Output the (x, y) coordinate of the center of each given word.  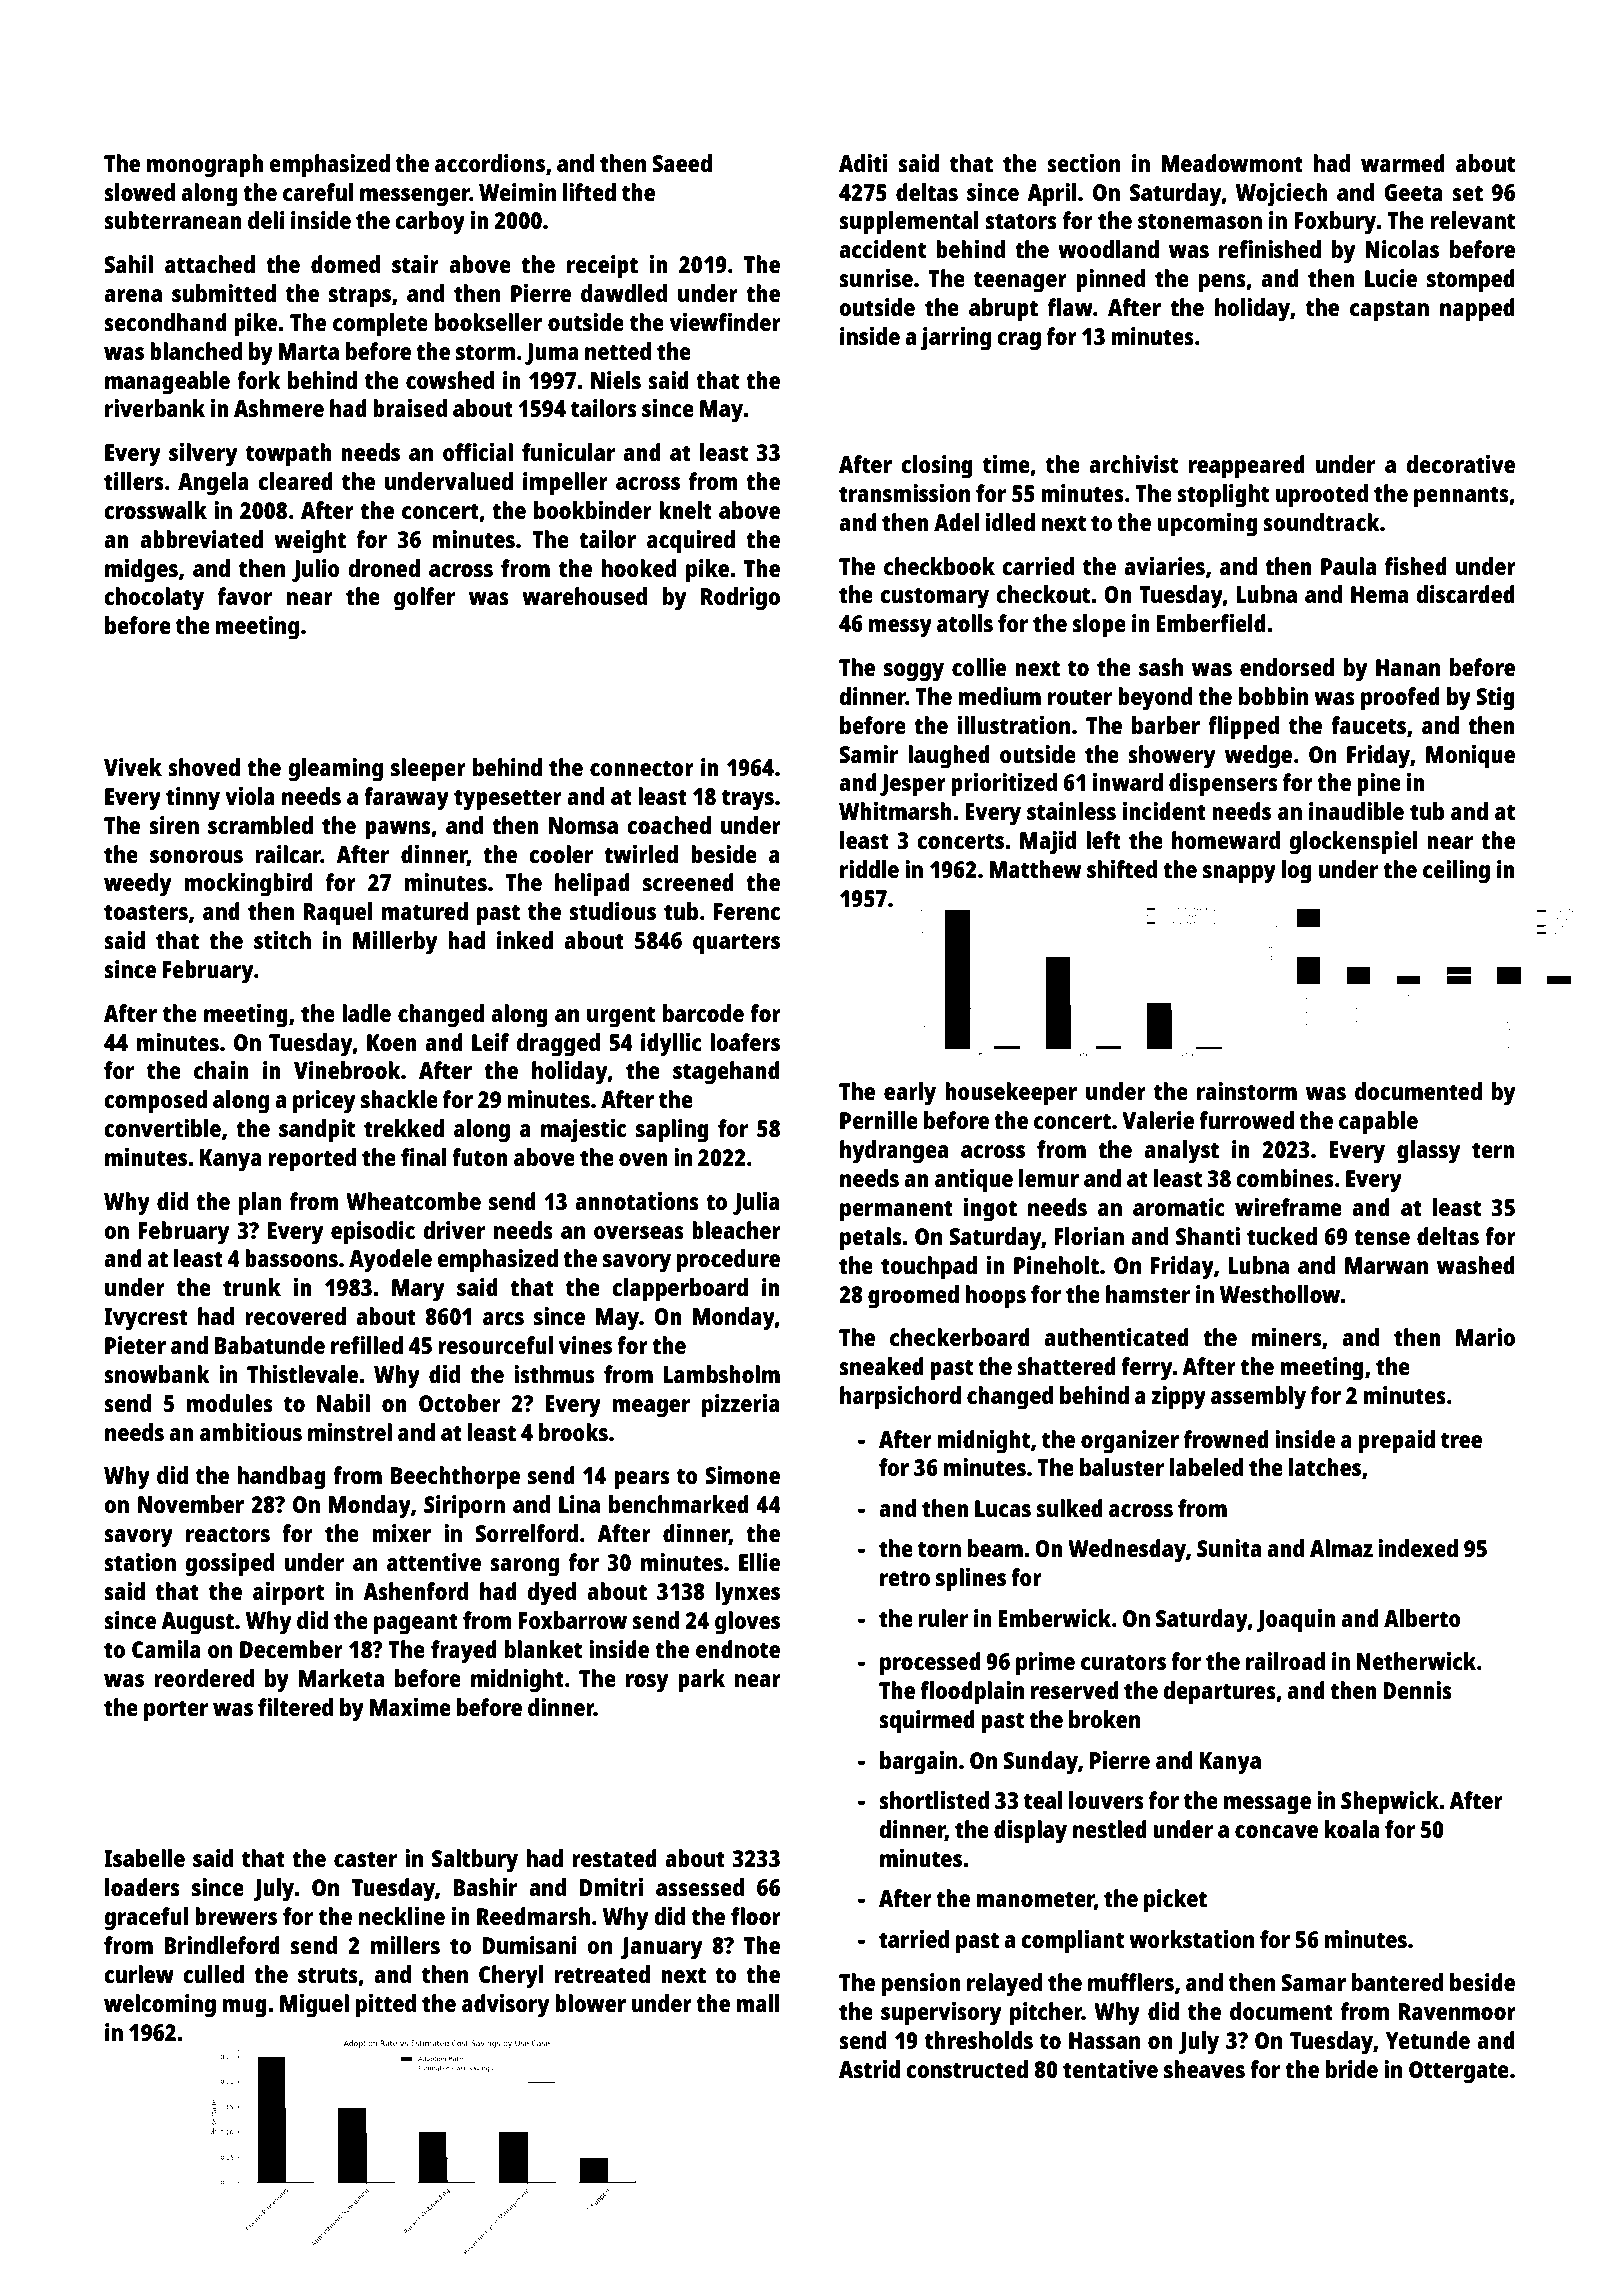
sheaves (1204, 2069)
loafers (745, 1042)
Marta (308, 351)
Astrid (869, 2069)
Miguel (314, 2006)
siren (174, 825)
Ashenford (415, 1591)
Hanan (1408, 667)
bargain (918, 1763)
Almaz (1341, 1548)
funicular (568, 452)
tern (1493, 1150)
